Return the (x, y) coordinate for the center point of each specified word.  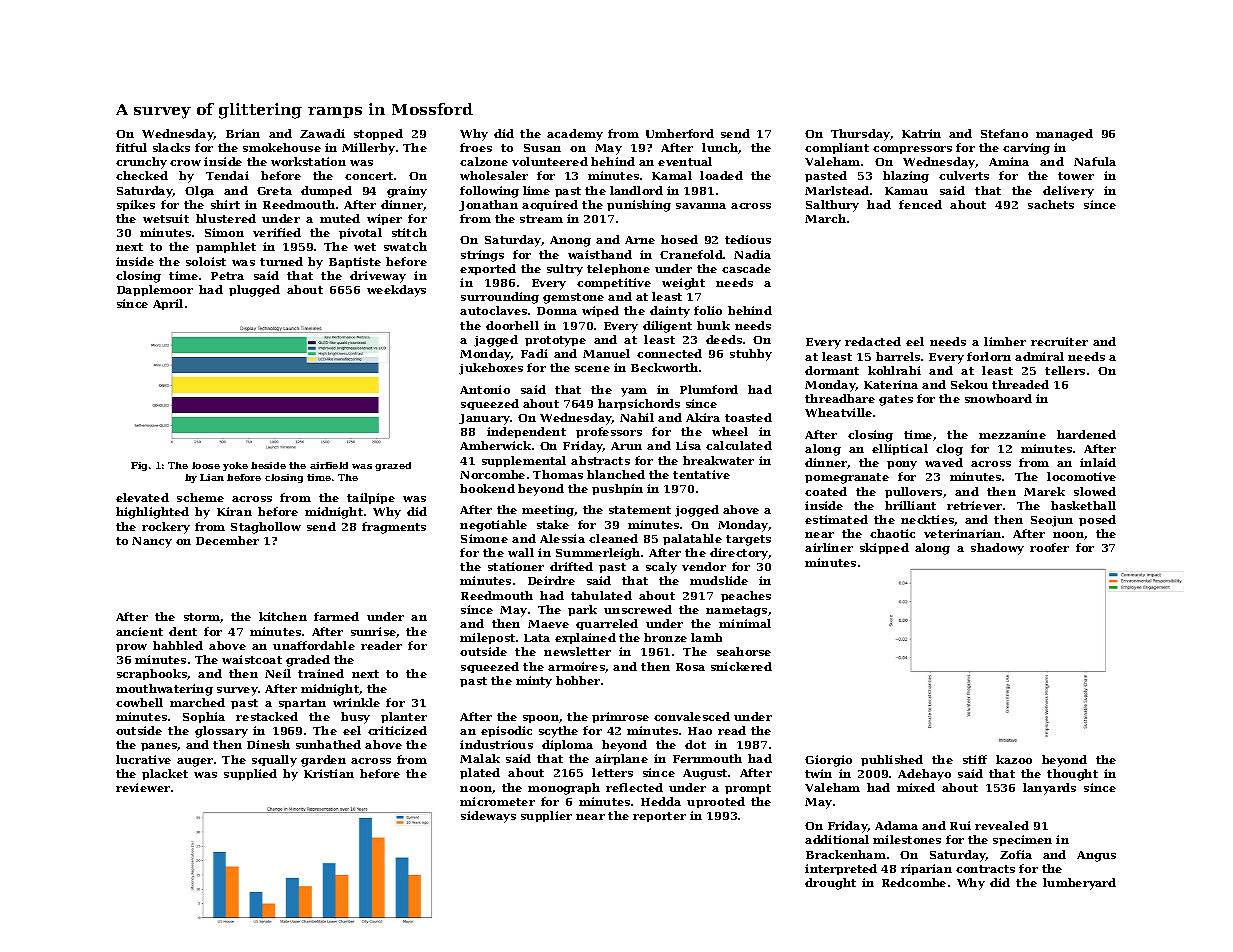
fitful (131, 147)
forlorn (989, 356)
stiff (975, 759)
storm (202, 617)
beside (268, 465)
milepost (487, 638)
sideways (488, 817)
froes (476, 147)
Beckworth (664, 367)
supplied (250, 774)
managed (1064, 135)
